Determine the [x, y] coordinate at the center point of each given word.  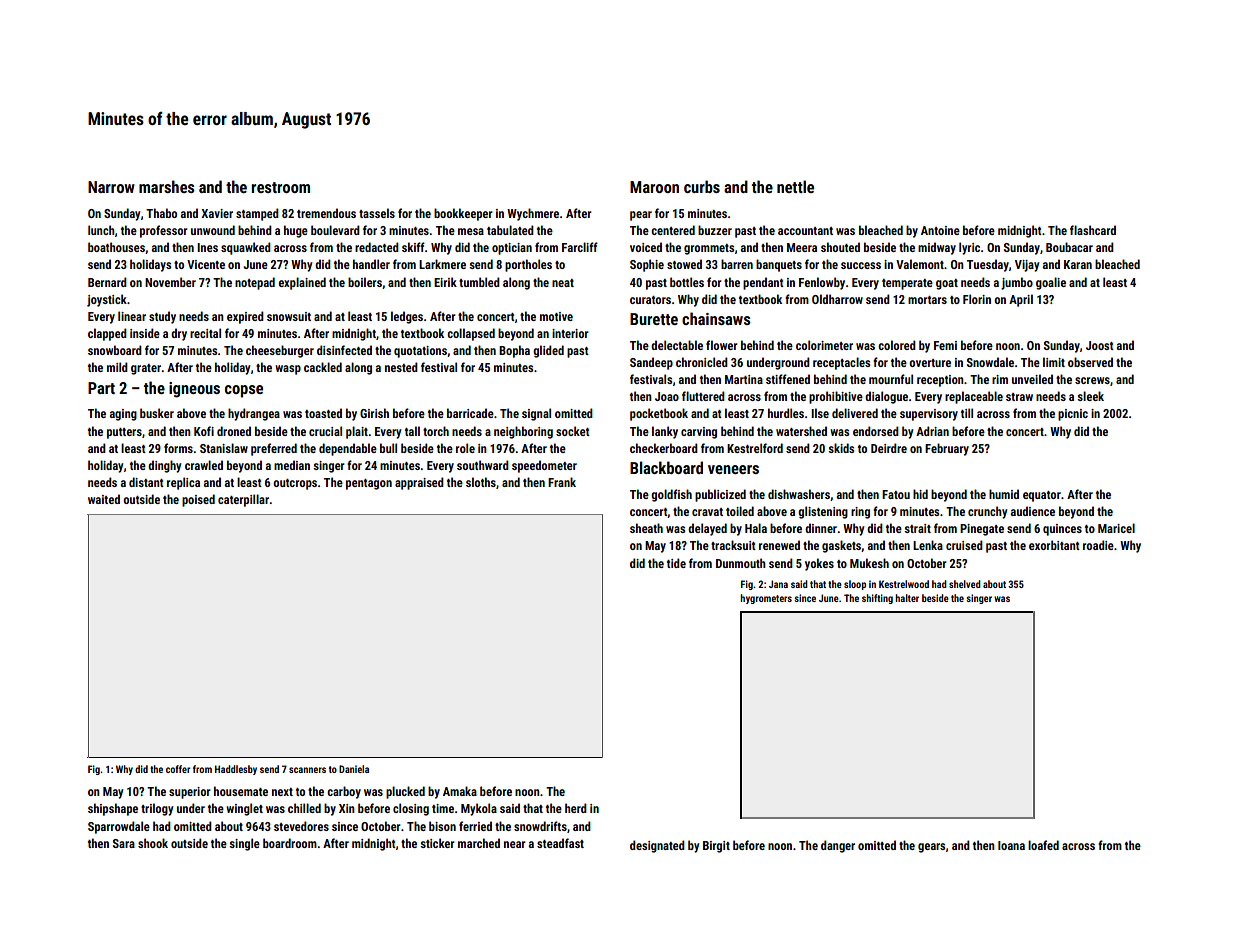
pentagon [369, 484]
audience [1033, 511]
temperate [907, 284]
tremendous [326, 213]
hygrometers [766, 599]
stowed [684, 264]
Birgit [716, 847]
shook [153, 843]
